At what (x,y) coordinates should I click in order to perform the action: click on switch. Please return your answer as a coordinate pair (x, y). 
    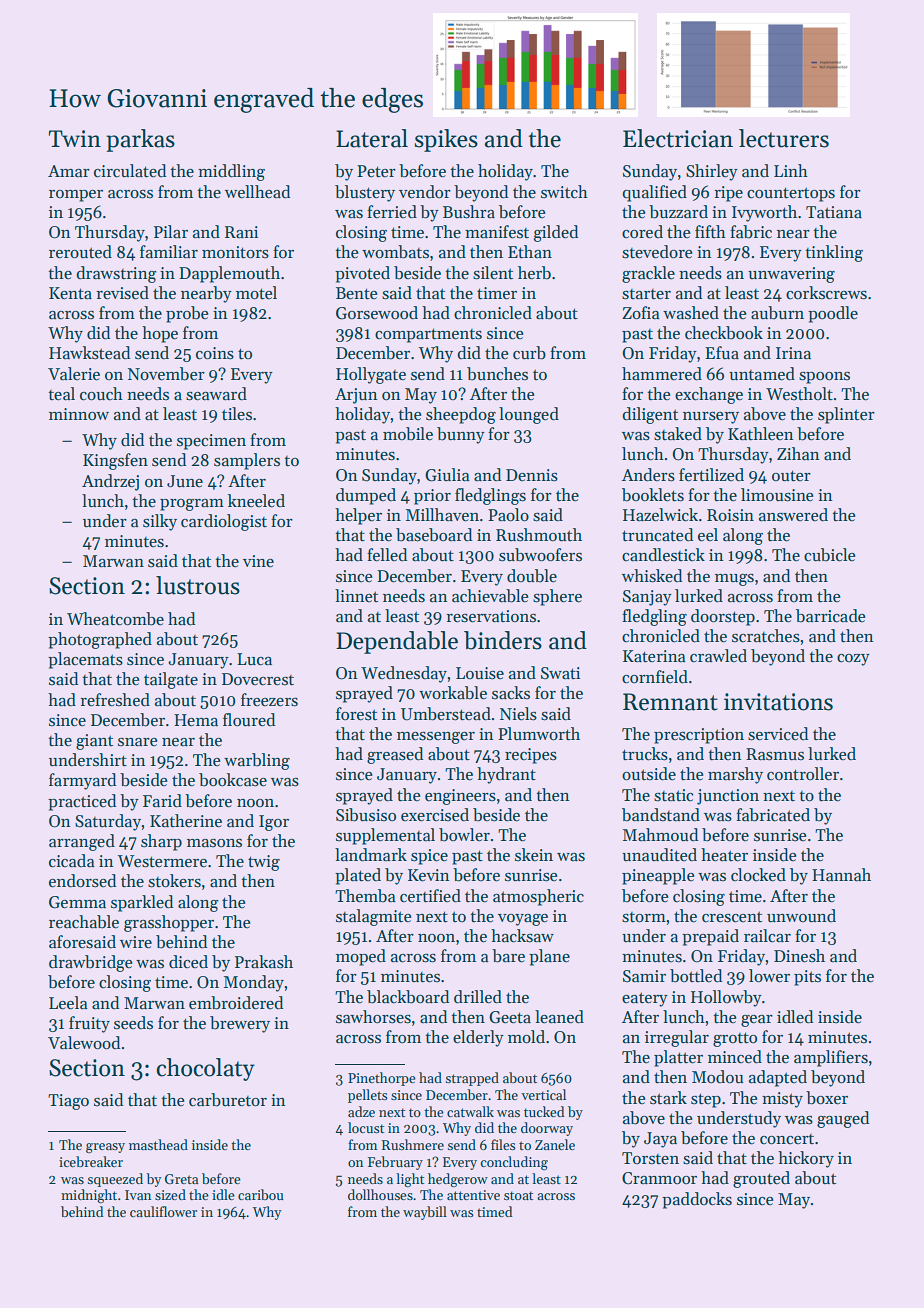
    Looking at the image, I should click on (564, 192).
